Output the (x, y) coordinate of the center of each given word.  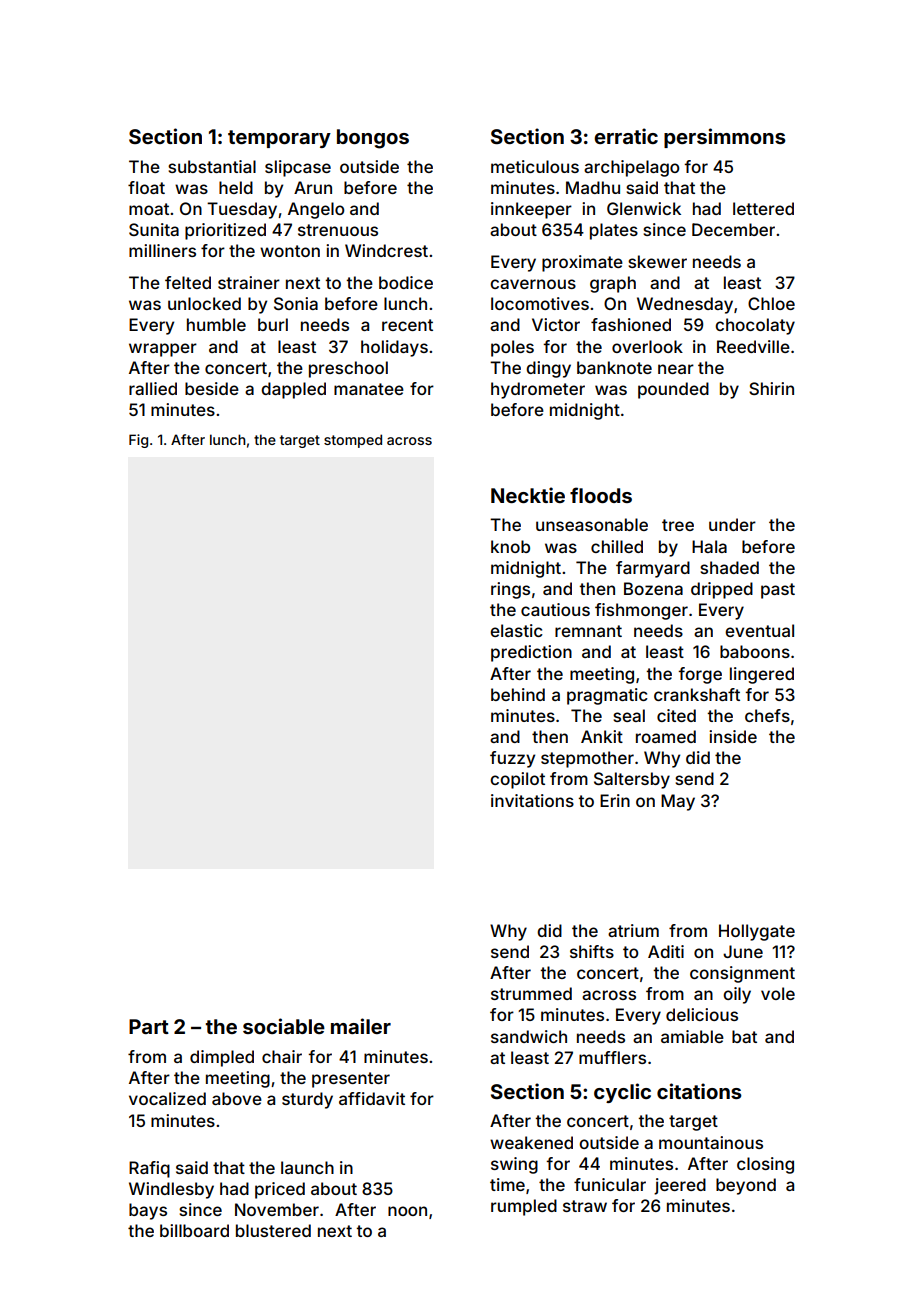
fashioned (631, 324)
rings (510, 590)
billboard (194, 1230)
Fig (138, 441)
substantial (212, 166)
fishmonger (641, 611)
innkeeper (531, 210)
